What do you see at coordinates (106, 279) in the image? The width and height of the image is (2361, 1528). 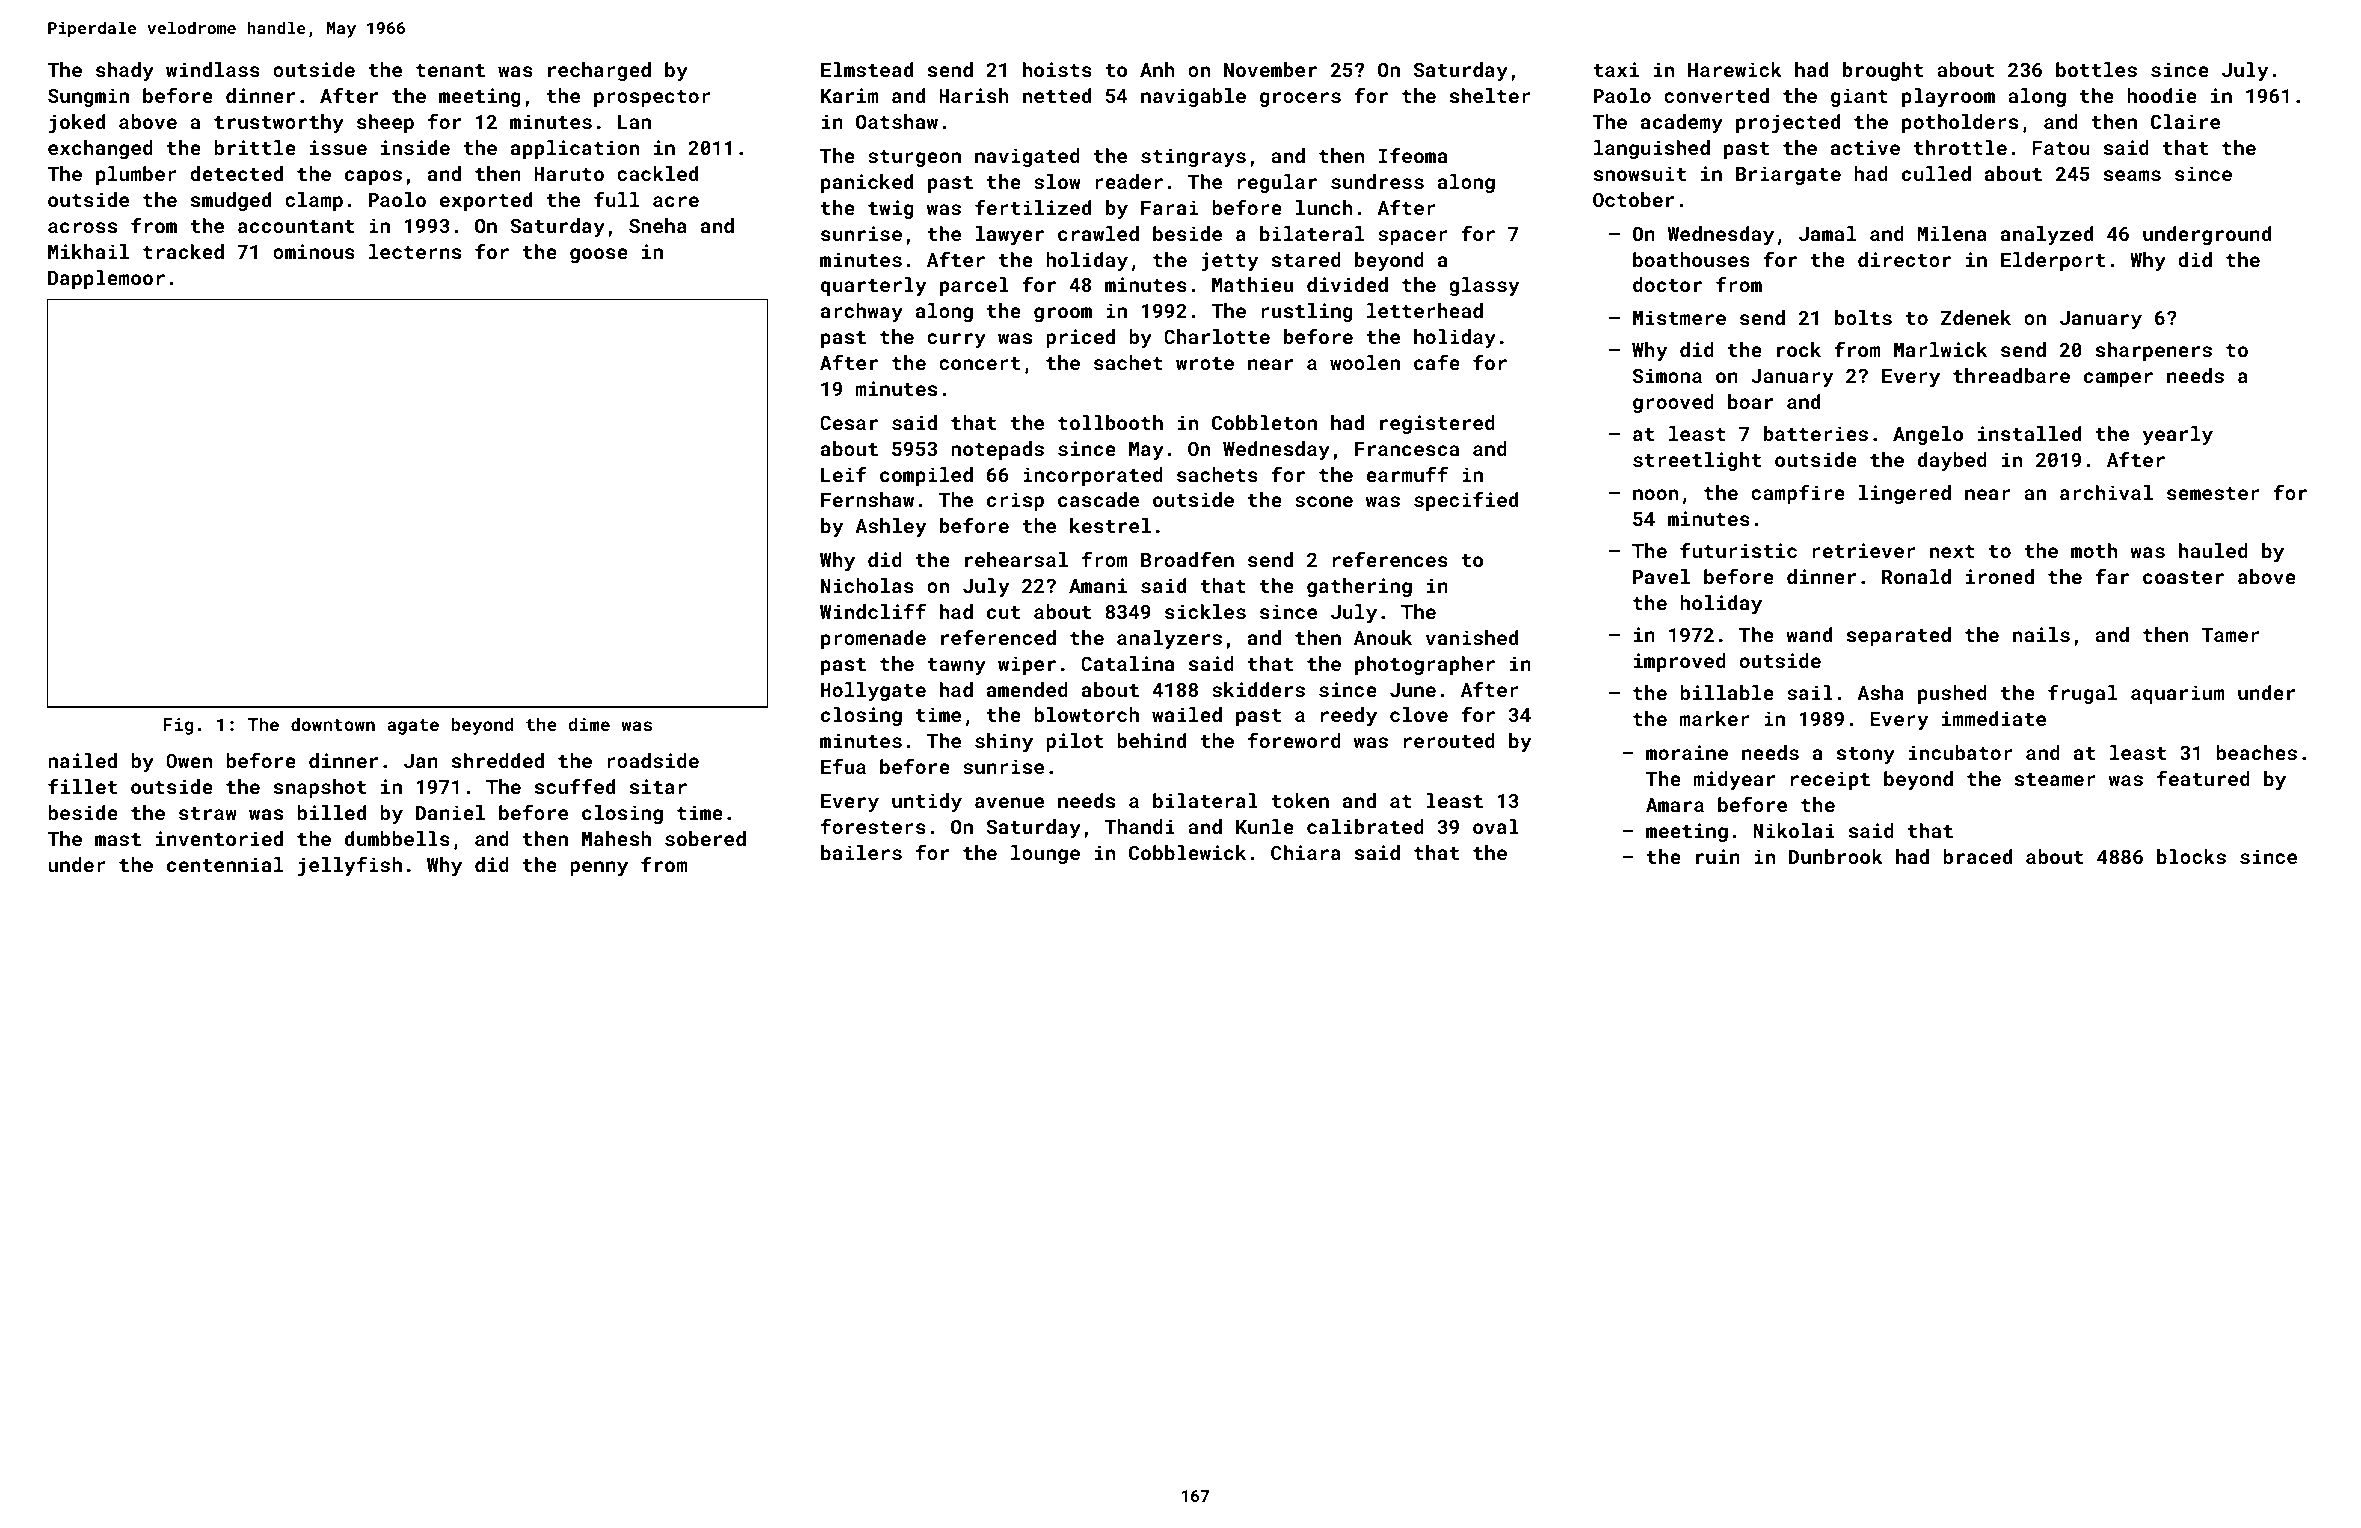 I see `Dapplemoor` at bounding box center [106, 279].
